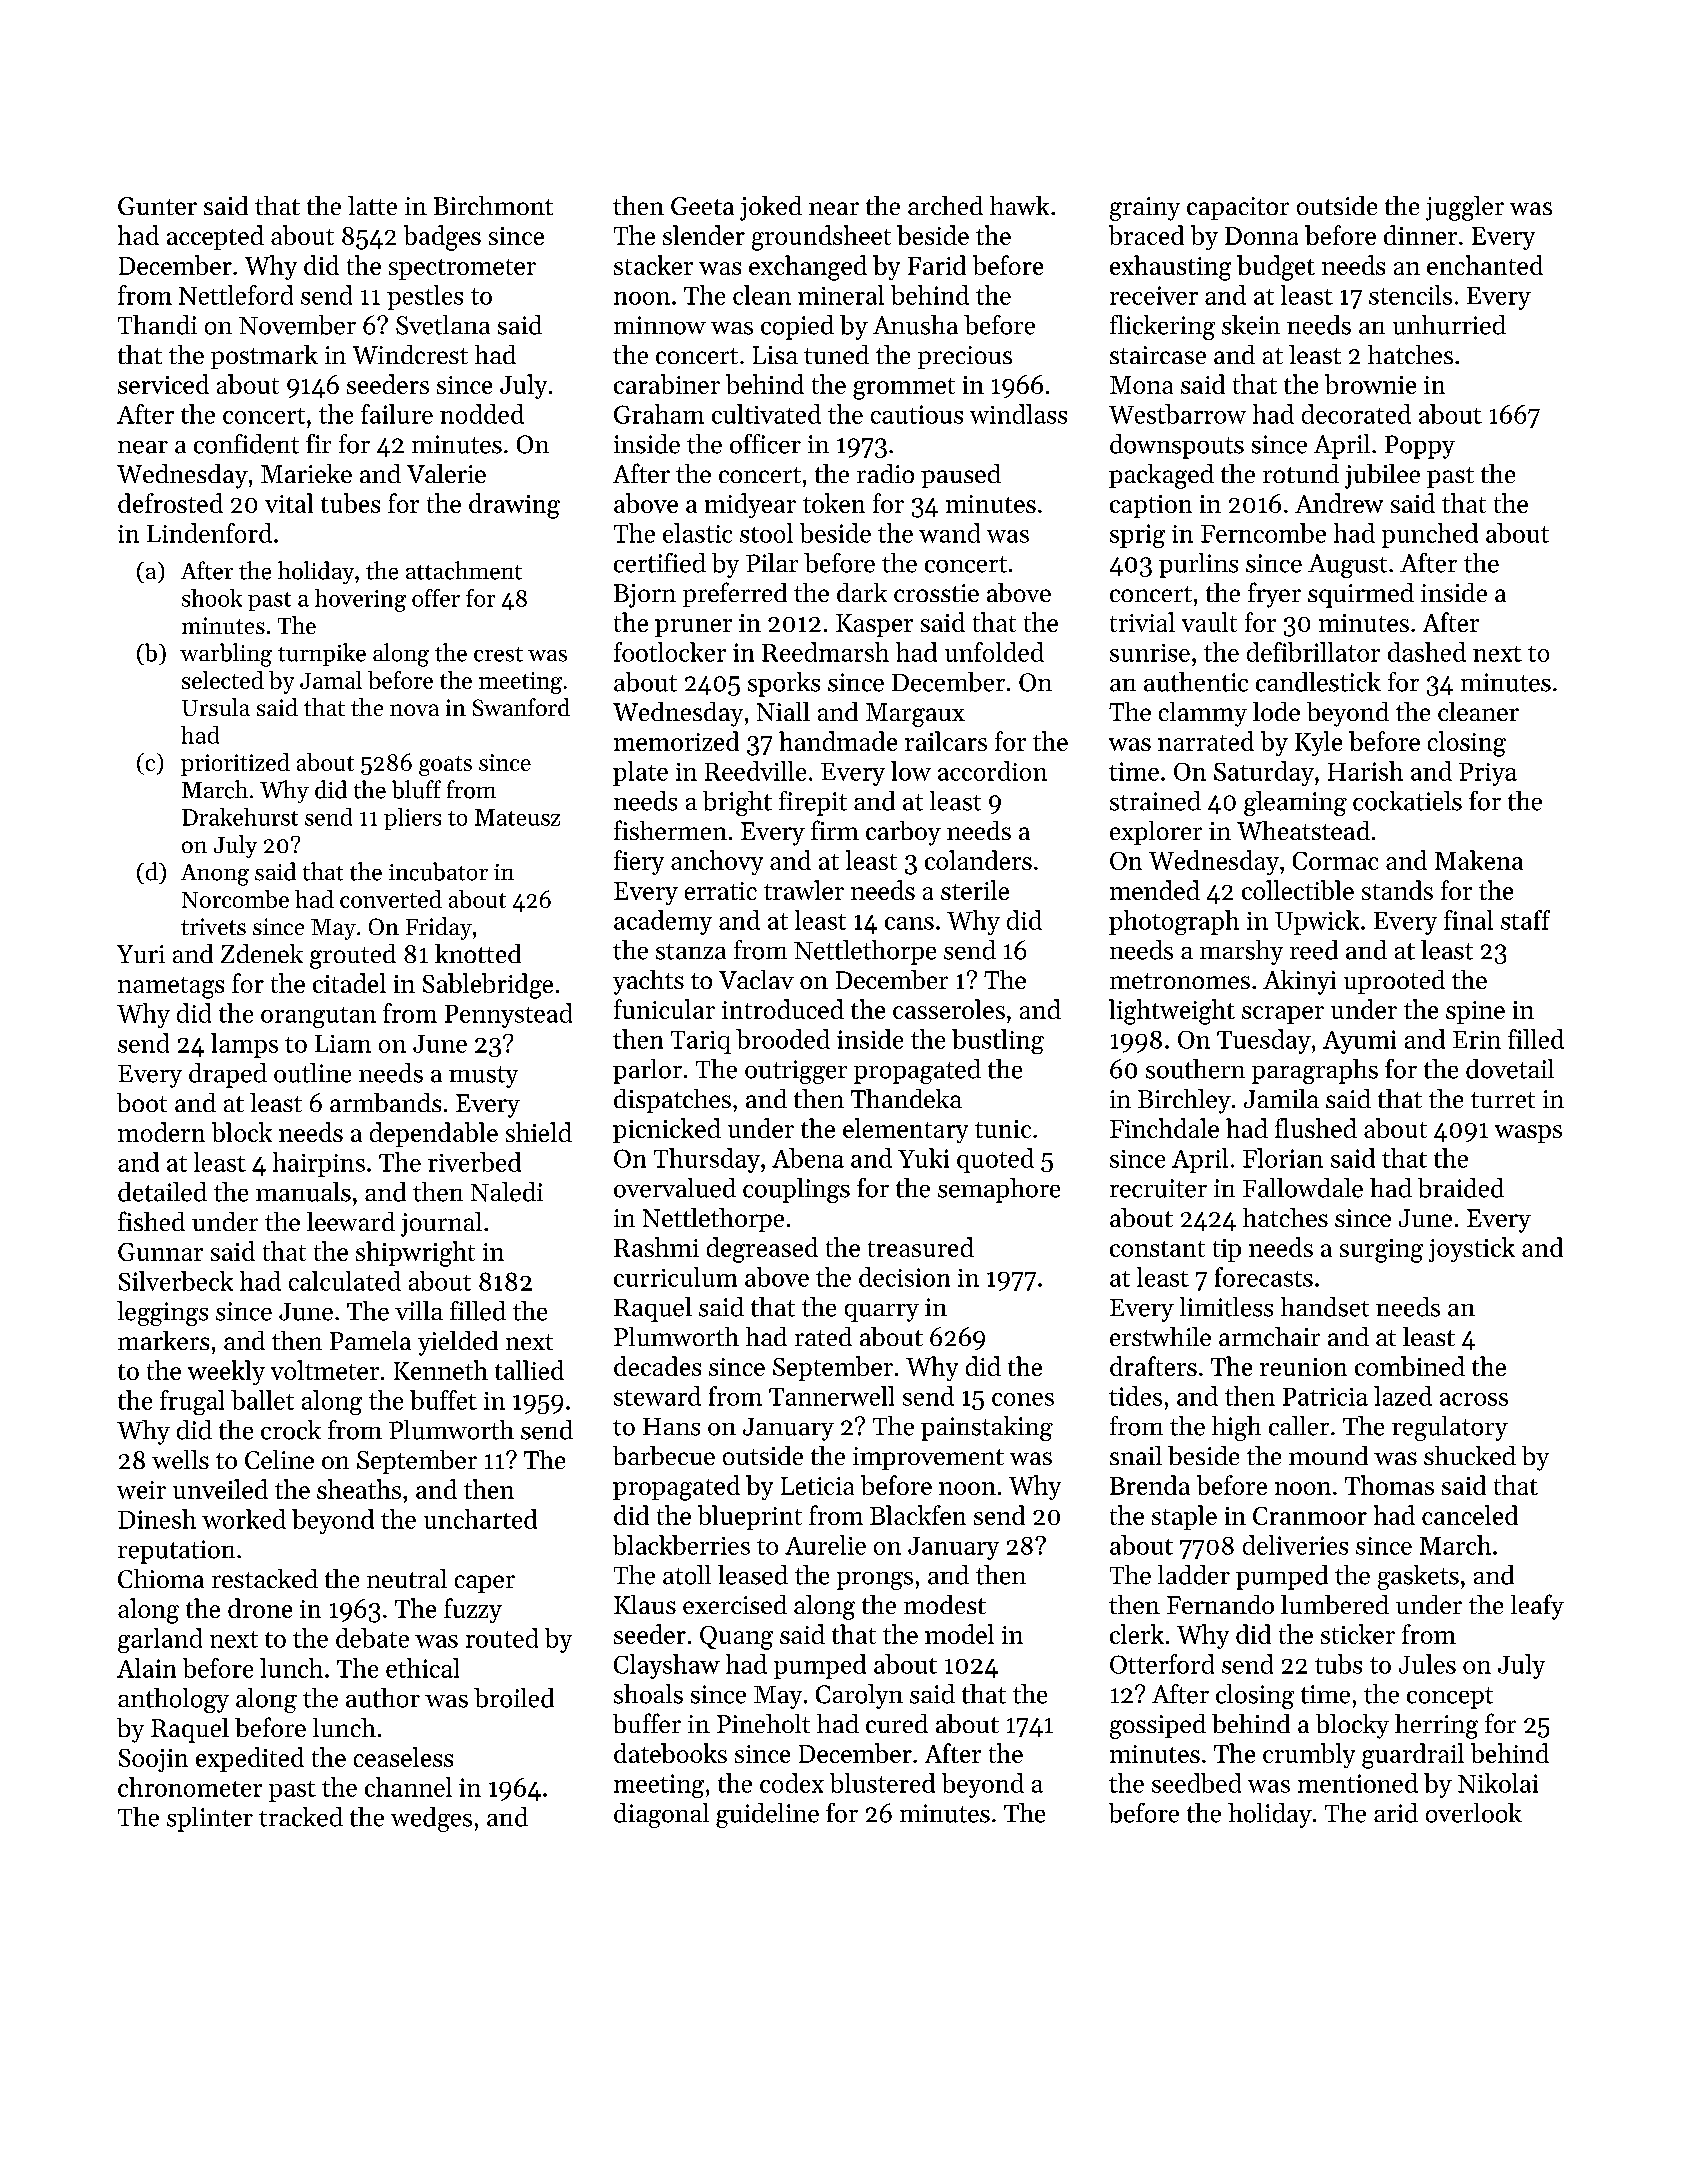 Image resolution: width=1683 pixels, height=2178 pixels. Describe the element at coordinates (141, 954) in the screenshot. I see `Yuri` at that location.
